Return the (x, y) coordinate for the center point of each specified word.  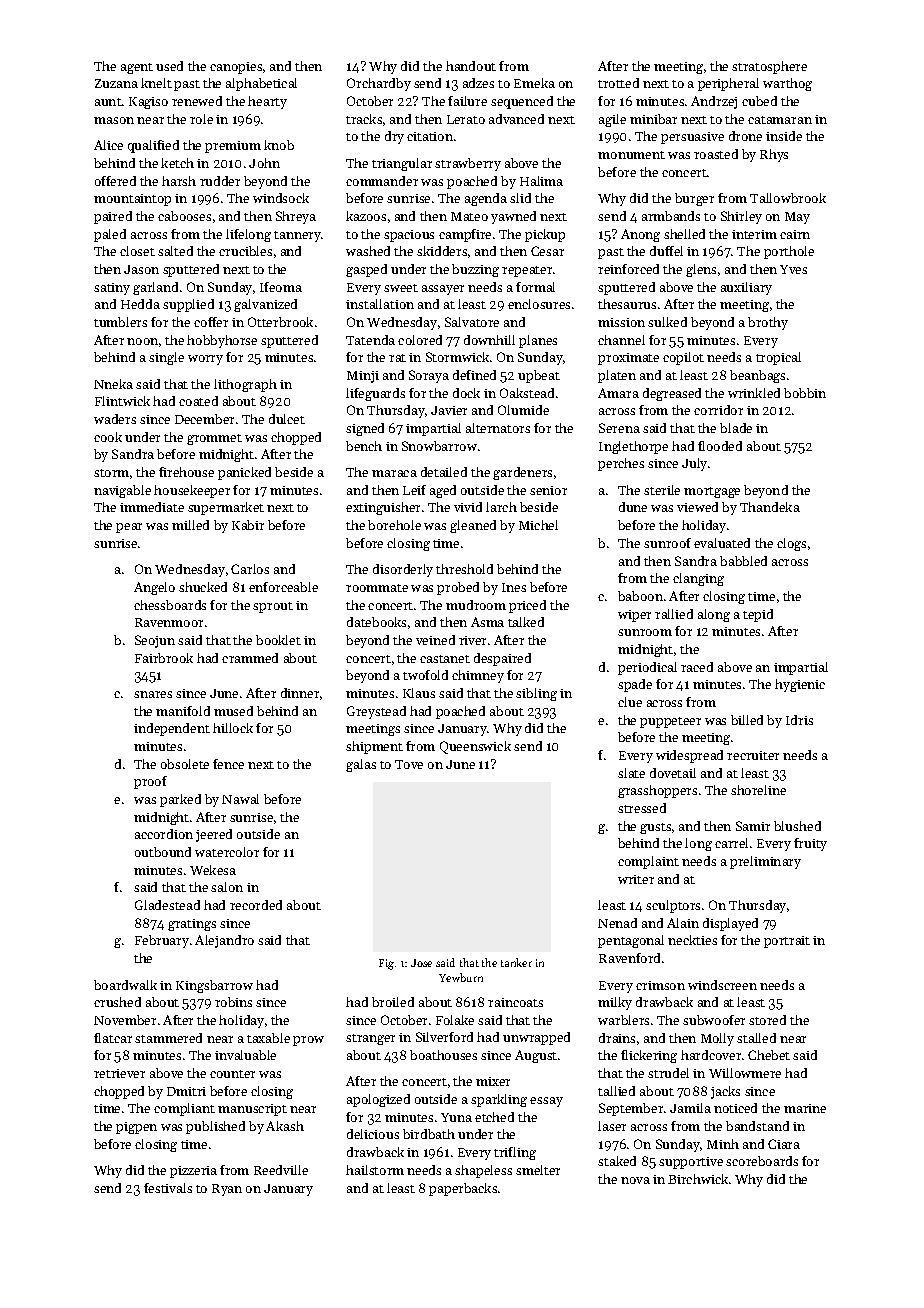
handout (471, 66)
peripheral (728, 84)
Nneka (113, 384)
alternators (498, 428)
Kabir (248, 525)
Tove (409, 764)
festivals (168, 1188)
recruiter (753, 755)
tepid (758, 615)
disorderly (403, 570)
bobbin (805, 393)
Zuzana (116, 83)
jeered (214, 835)
